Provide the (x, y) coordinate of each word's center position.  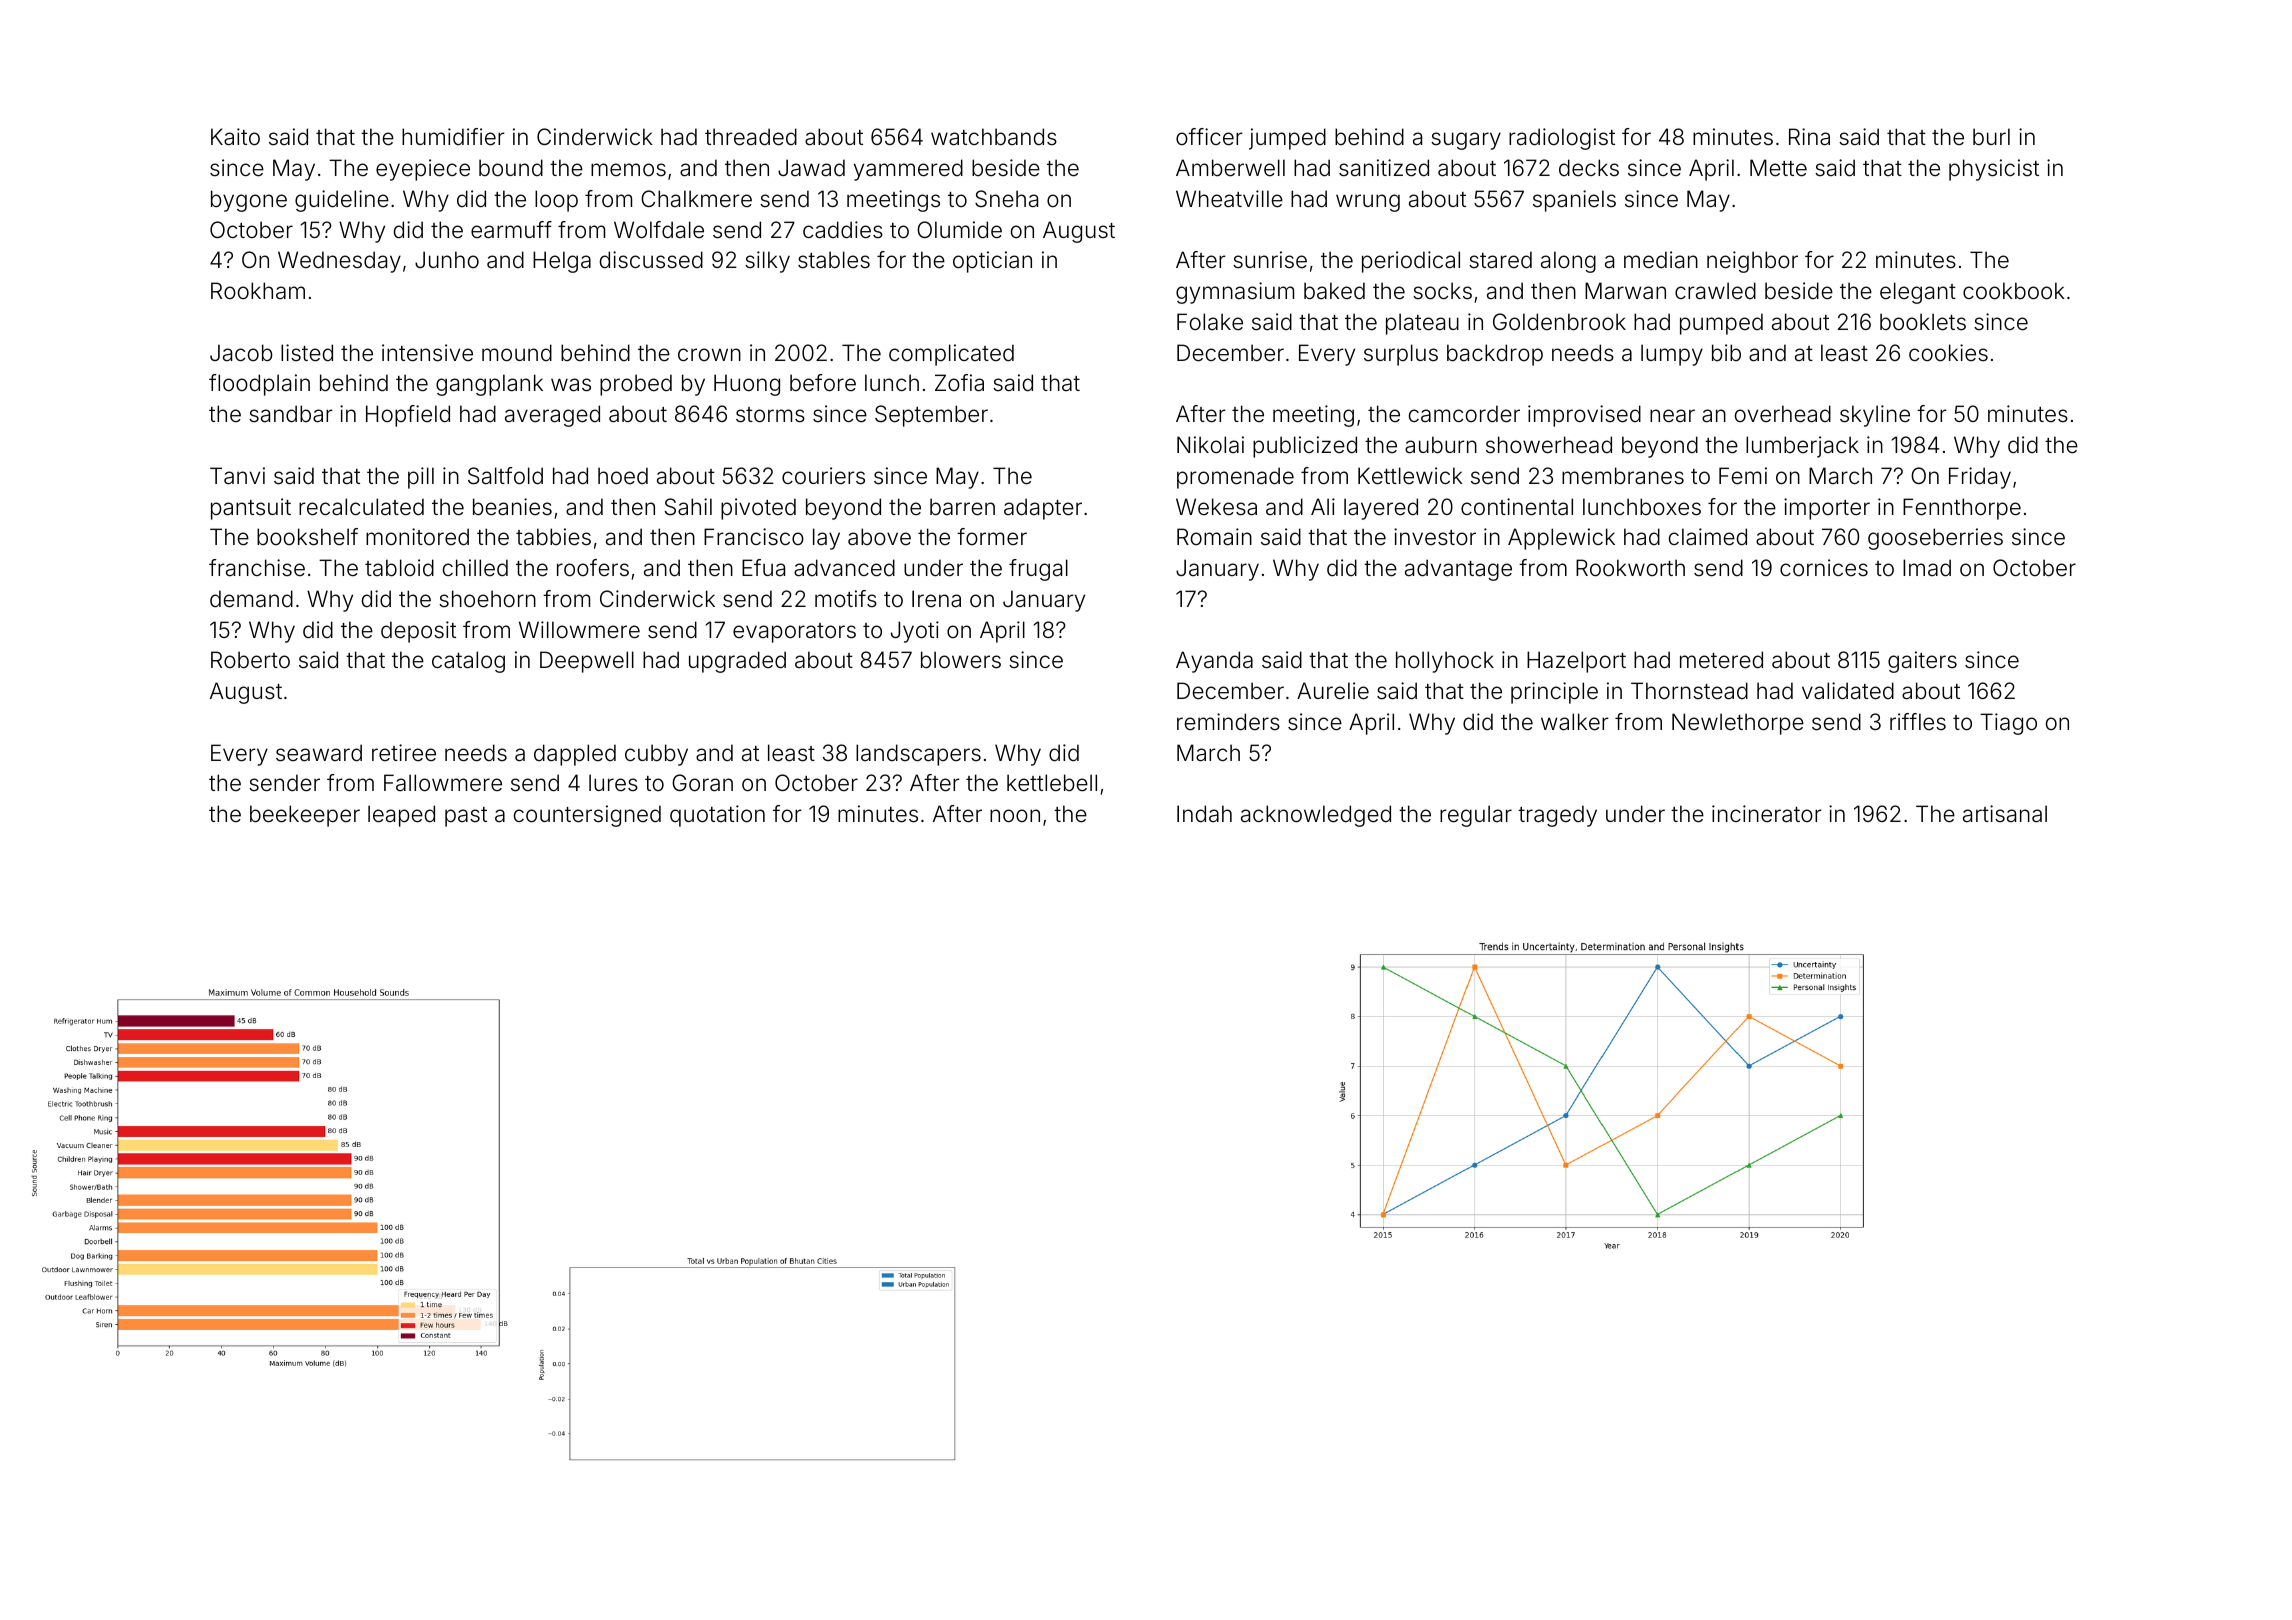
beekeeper (305, 816)
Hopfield (408, 416)
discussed (651, 260)
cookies (1948, 353)
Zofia (959, 383)
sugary (1466, 141)
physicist (1994, 170)
